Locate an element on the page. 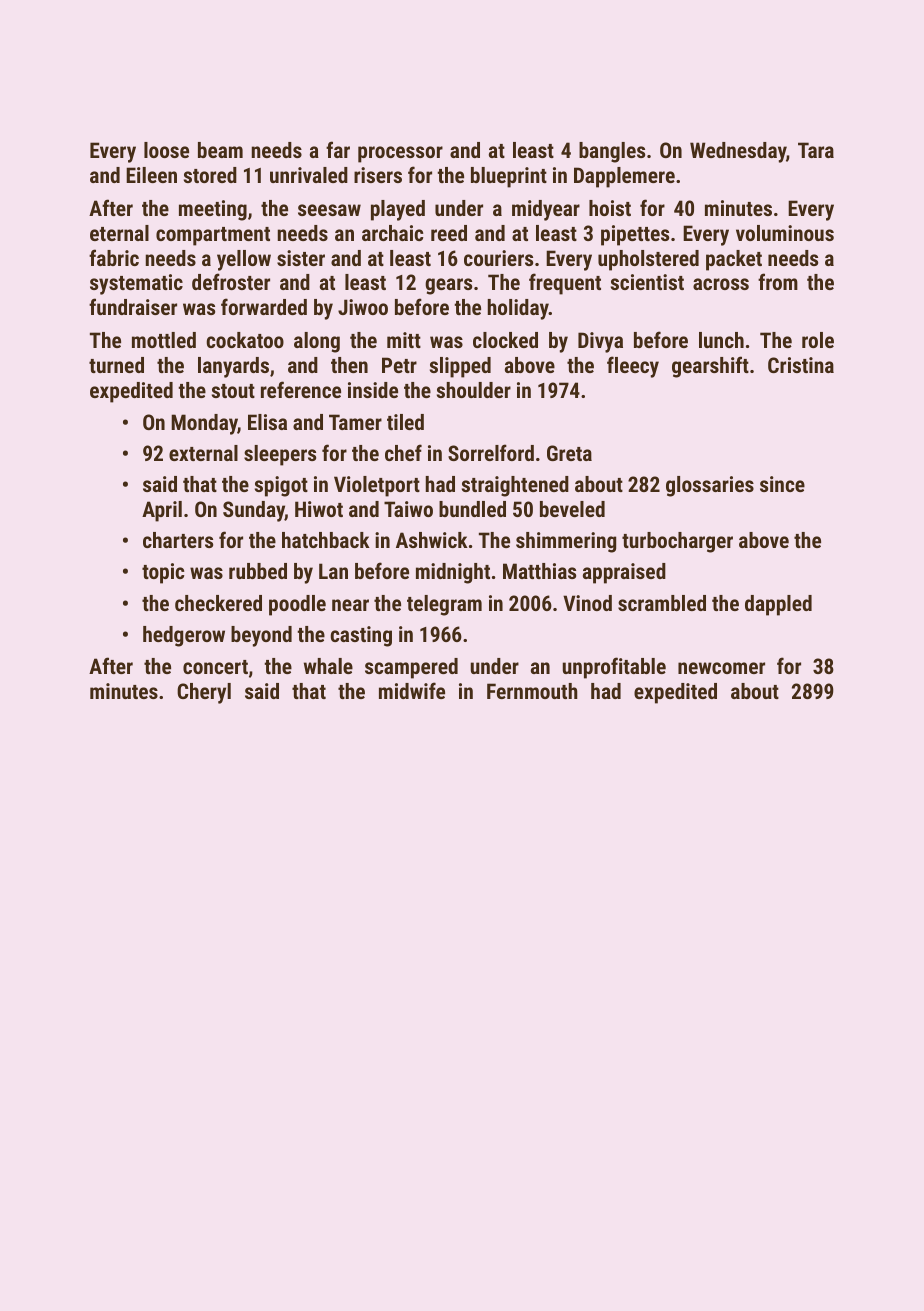 The width and height of the page is (924, 1311). clocked is located at coordinates (505, 340).
